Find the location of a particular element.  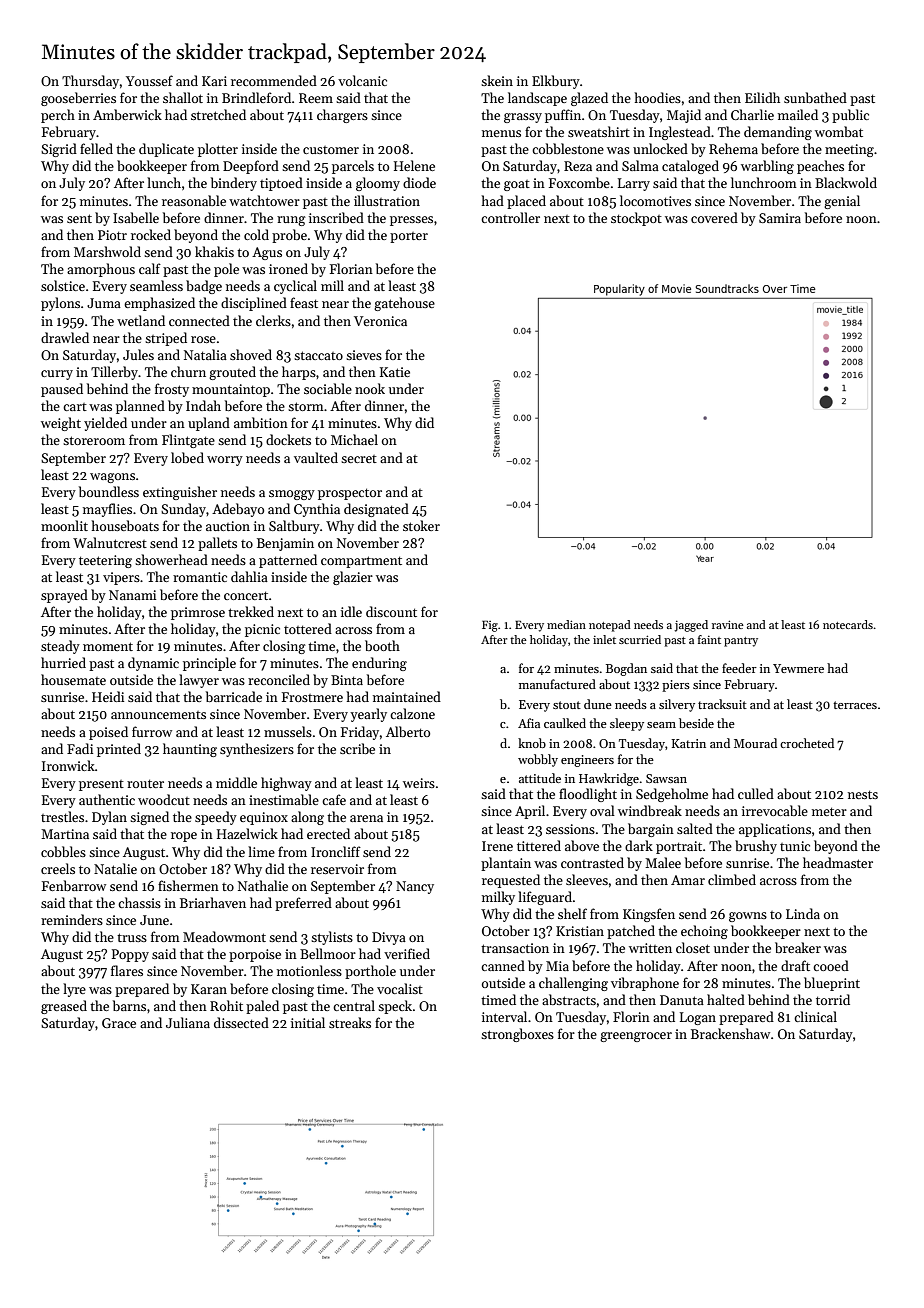

median is located at coordinates (566, 624).
